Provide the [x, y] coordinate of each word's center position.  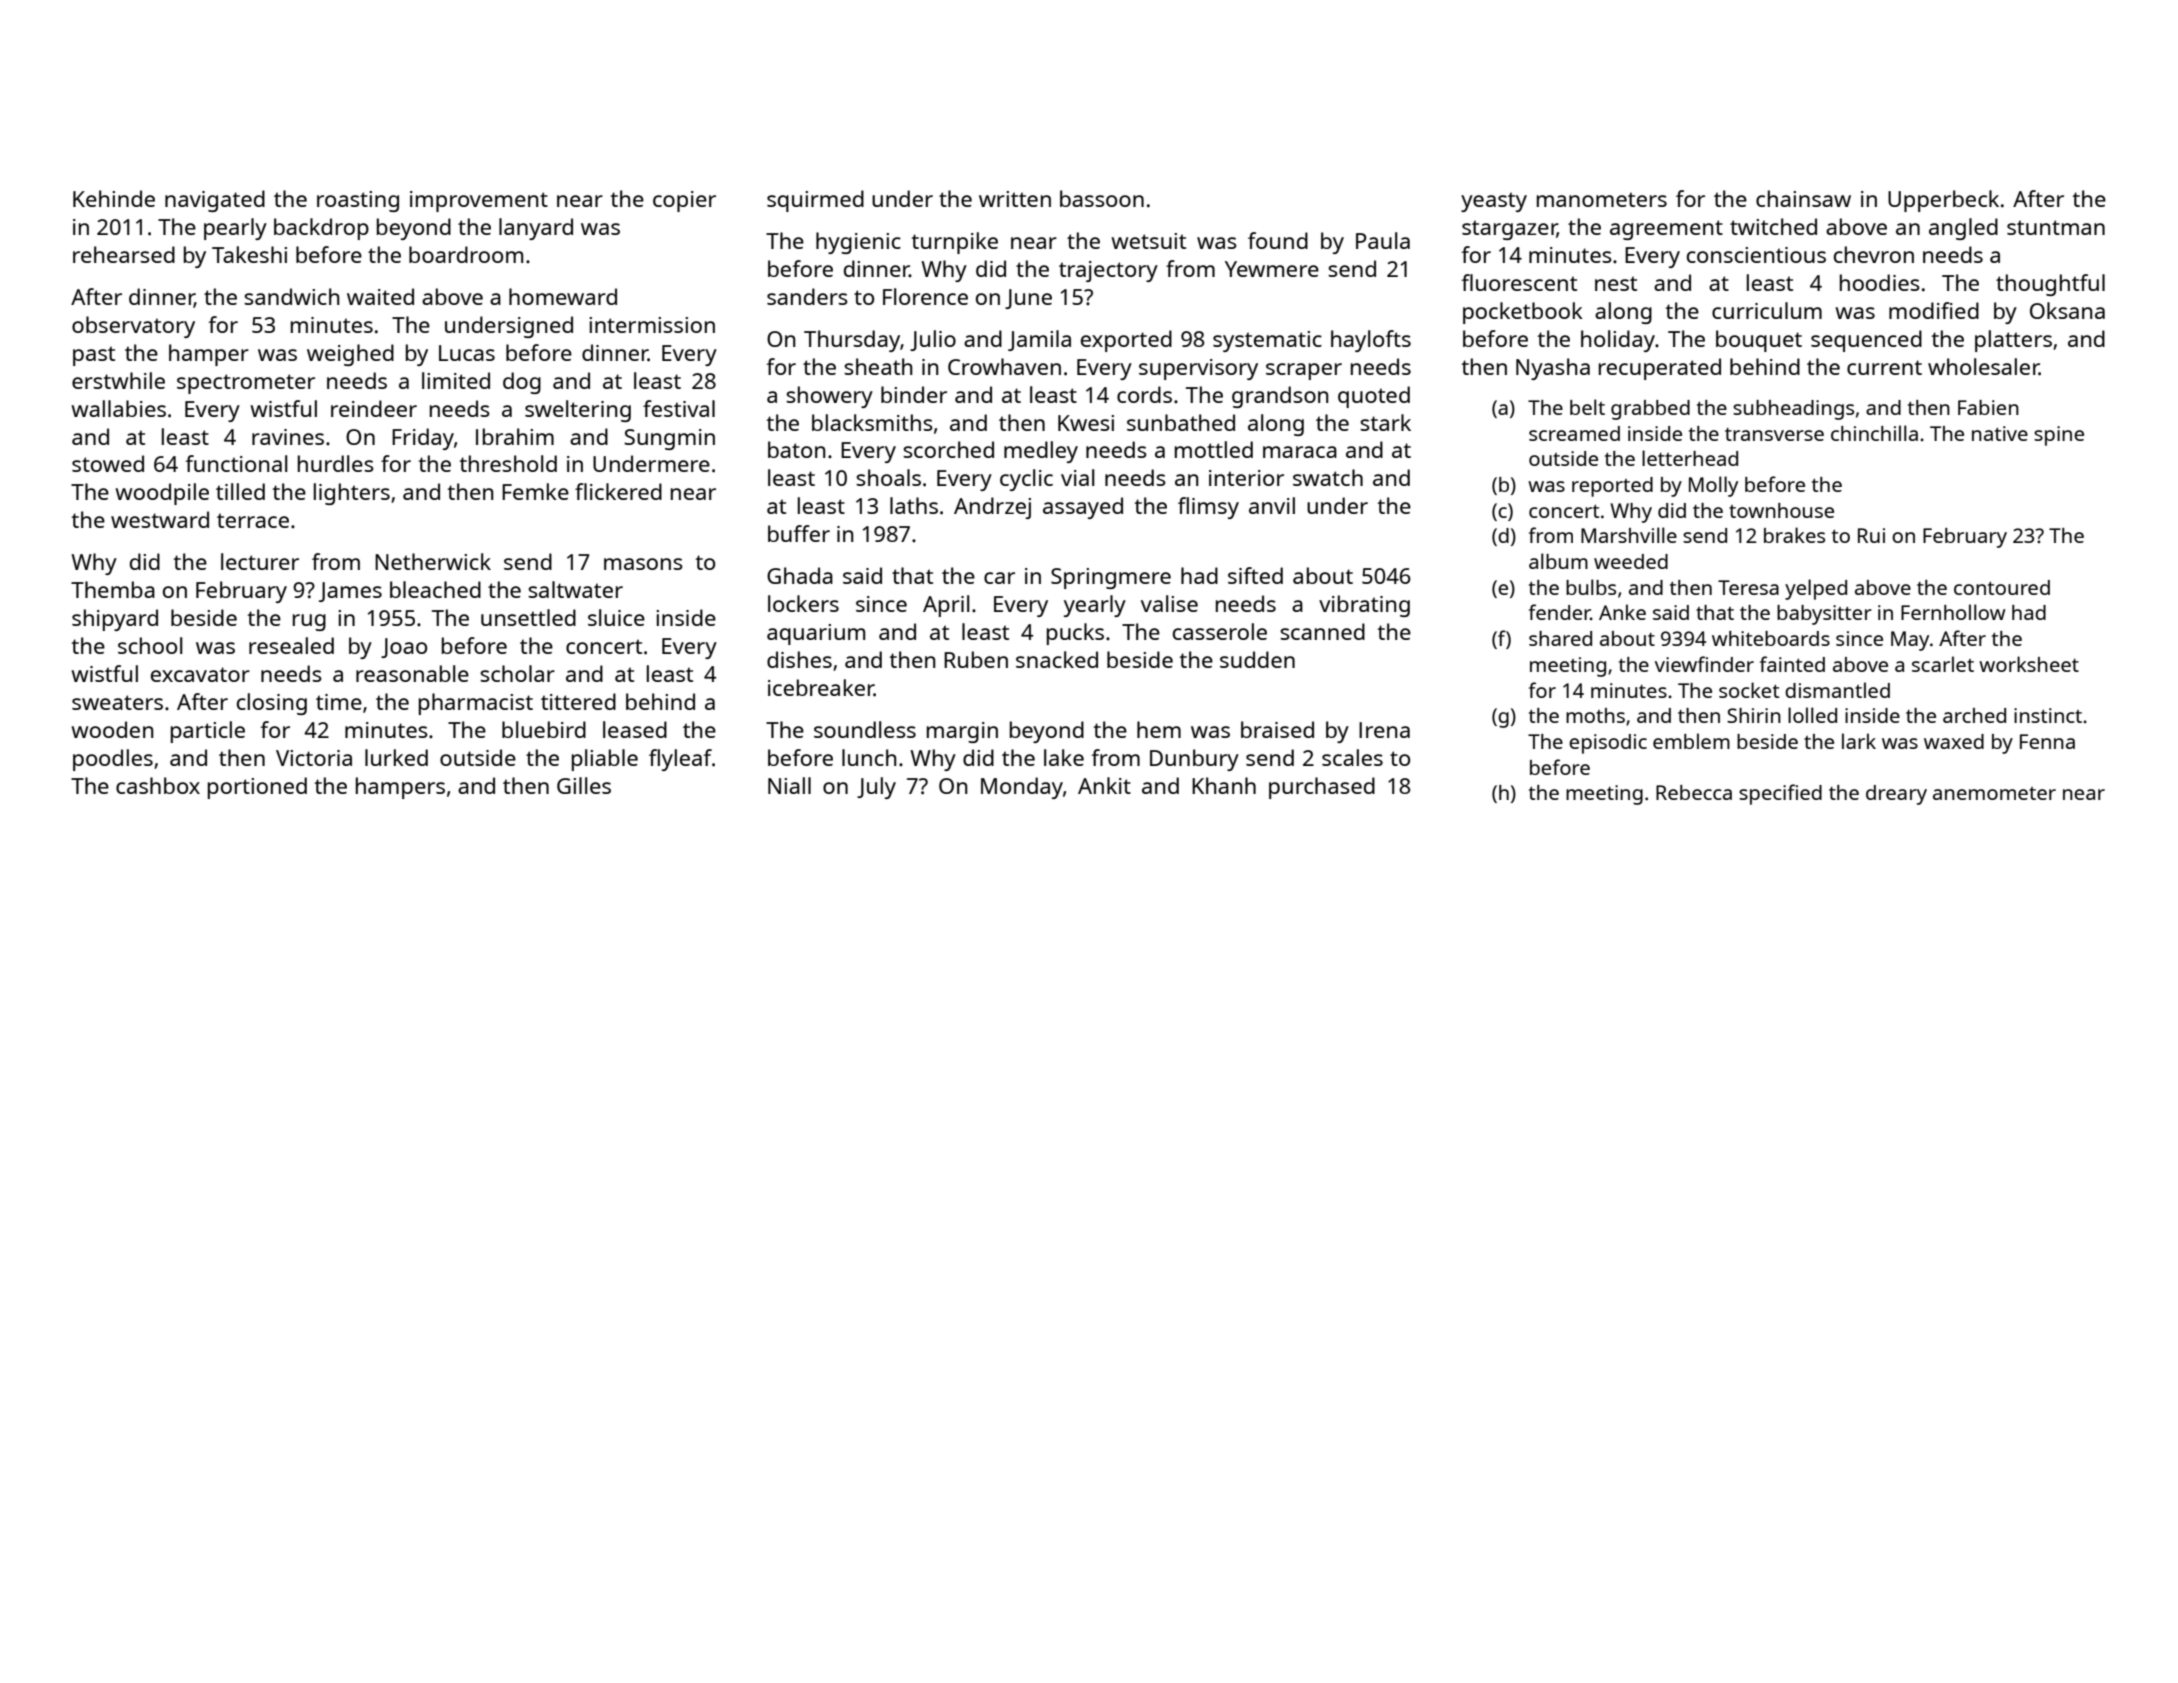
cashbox [158, 785]
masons [643, 564]
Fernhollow [1953, 612]
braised [1277, 729]
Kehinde [114, 198]
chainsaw [1803, 198]
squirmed [815, 201]
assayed [1083, 508]
